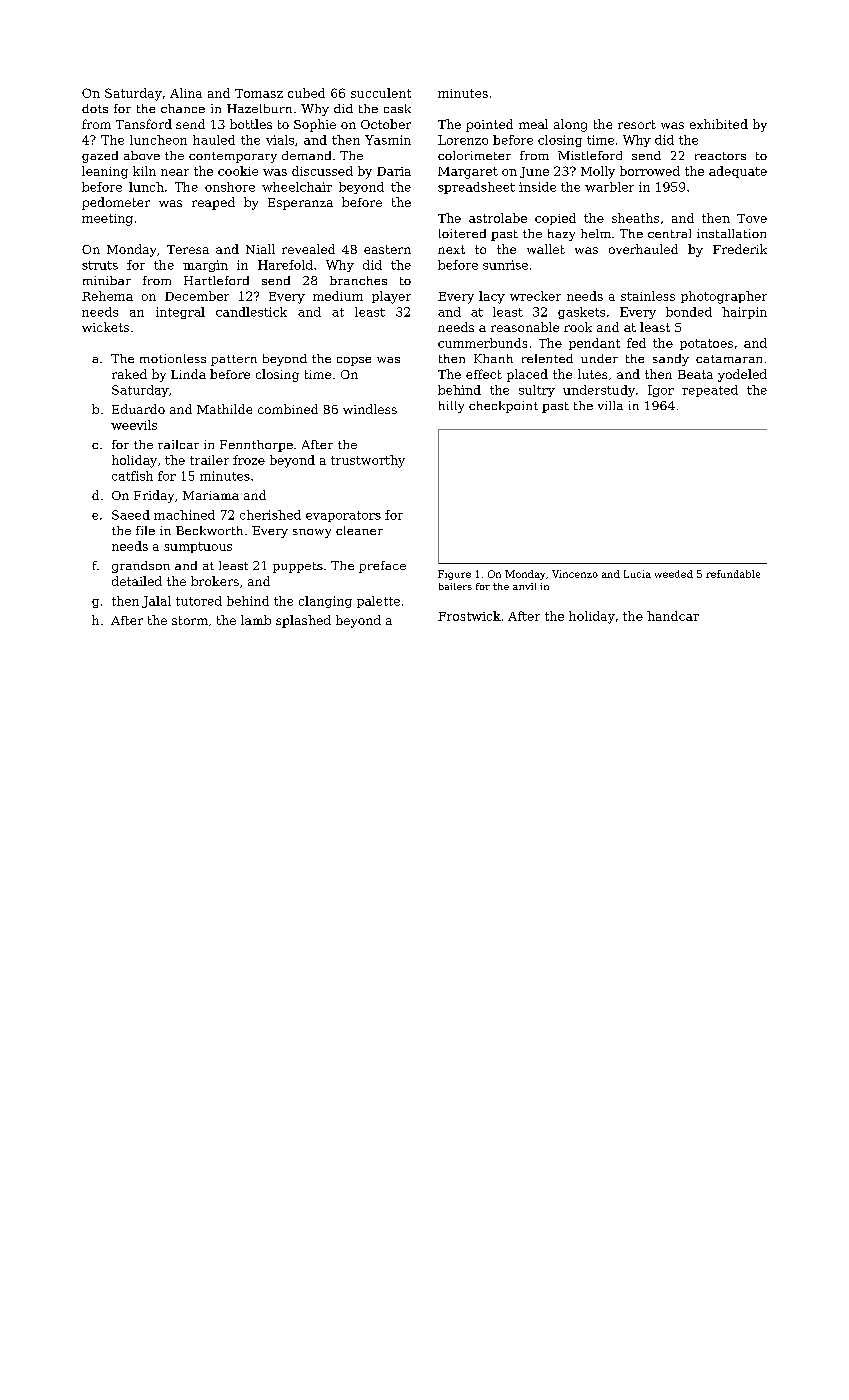 This screenshot has width=849, height=1400. Describe the element at coordinates (535, 296) in the screenshot. I see `wrecker` at that location.
